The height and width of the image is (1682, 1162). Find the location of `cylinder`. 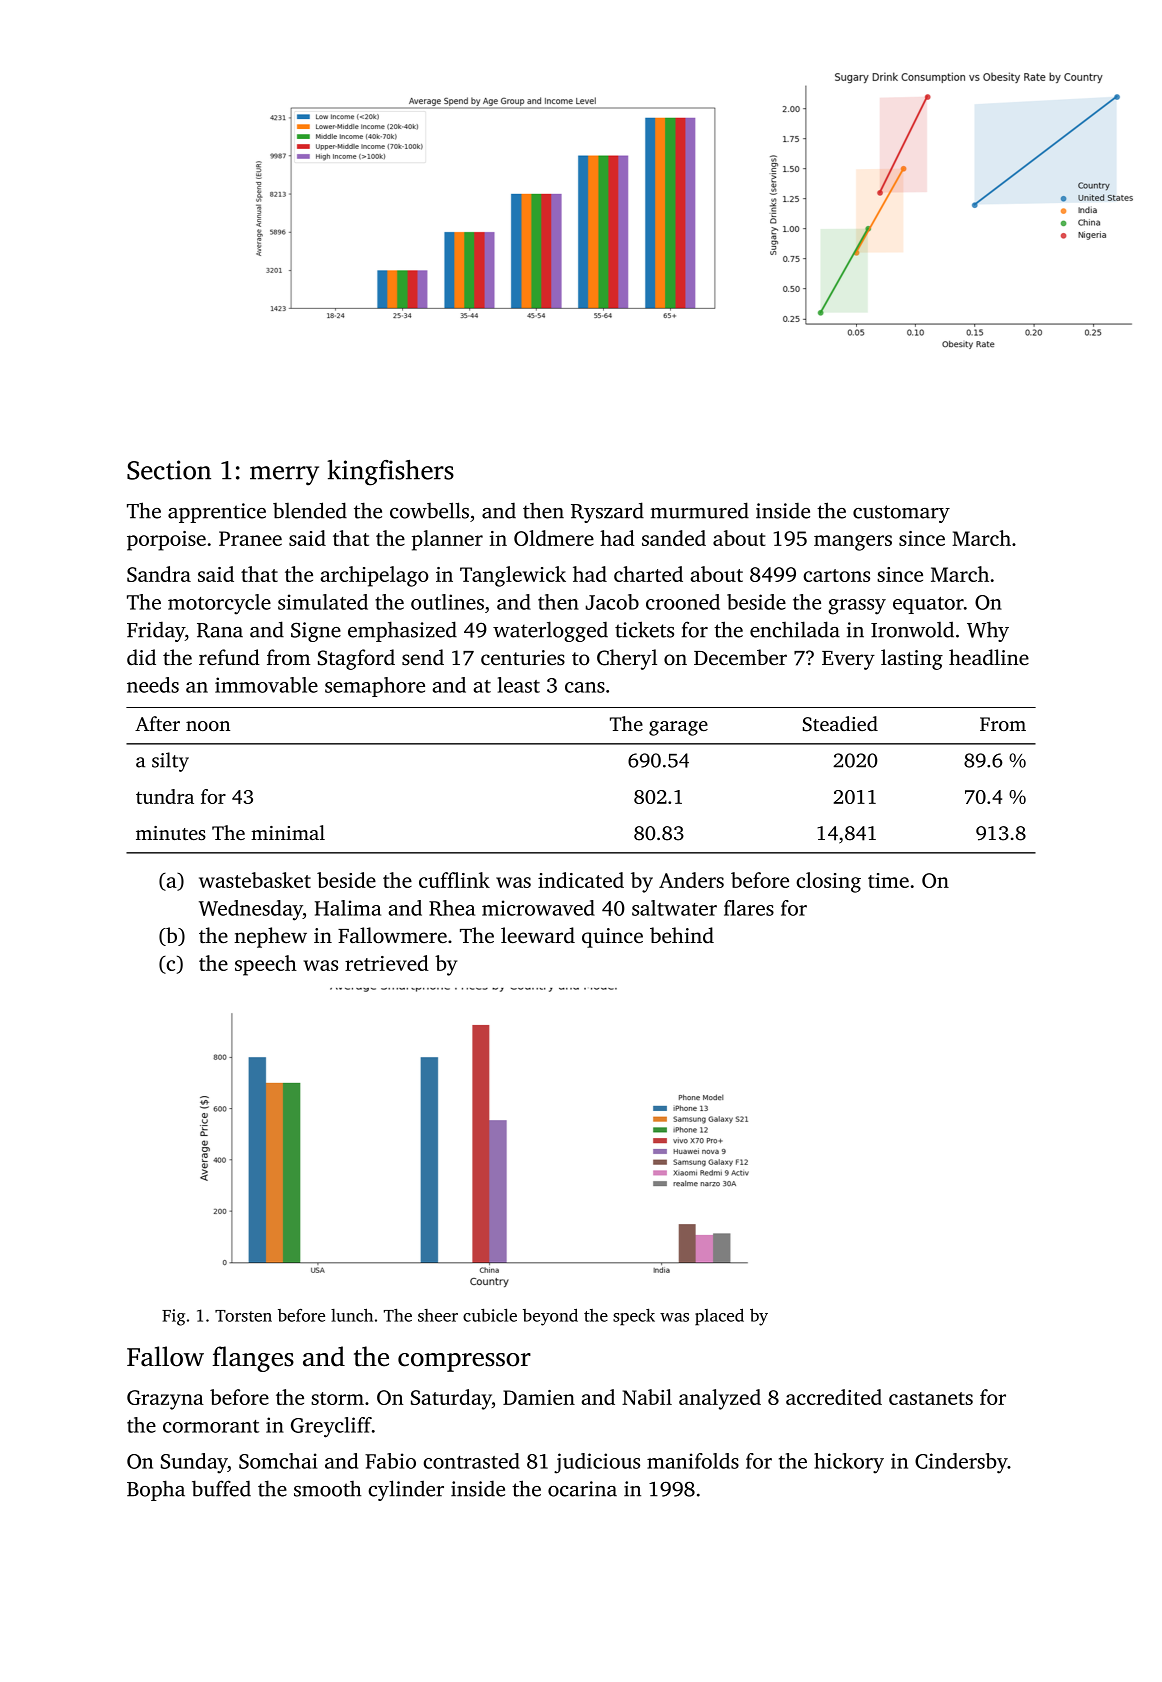

cylinder is located at coordinates (406, 1490).
